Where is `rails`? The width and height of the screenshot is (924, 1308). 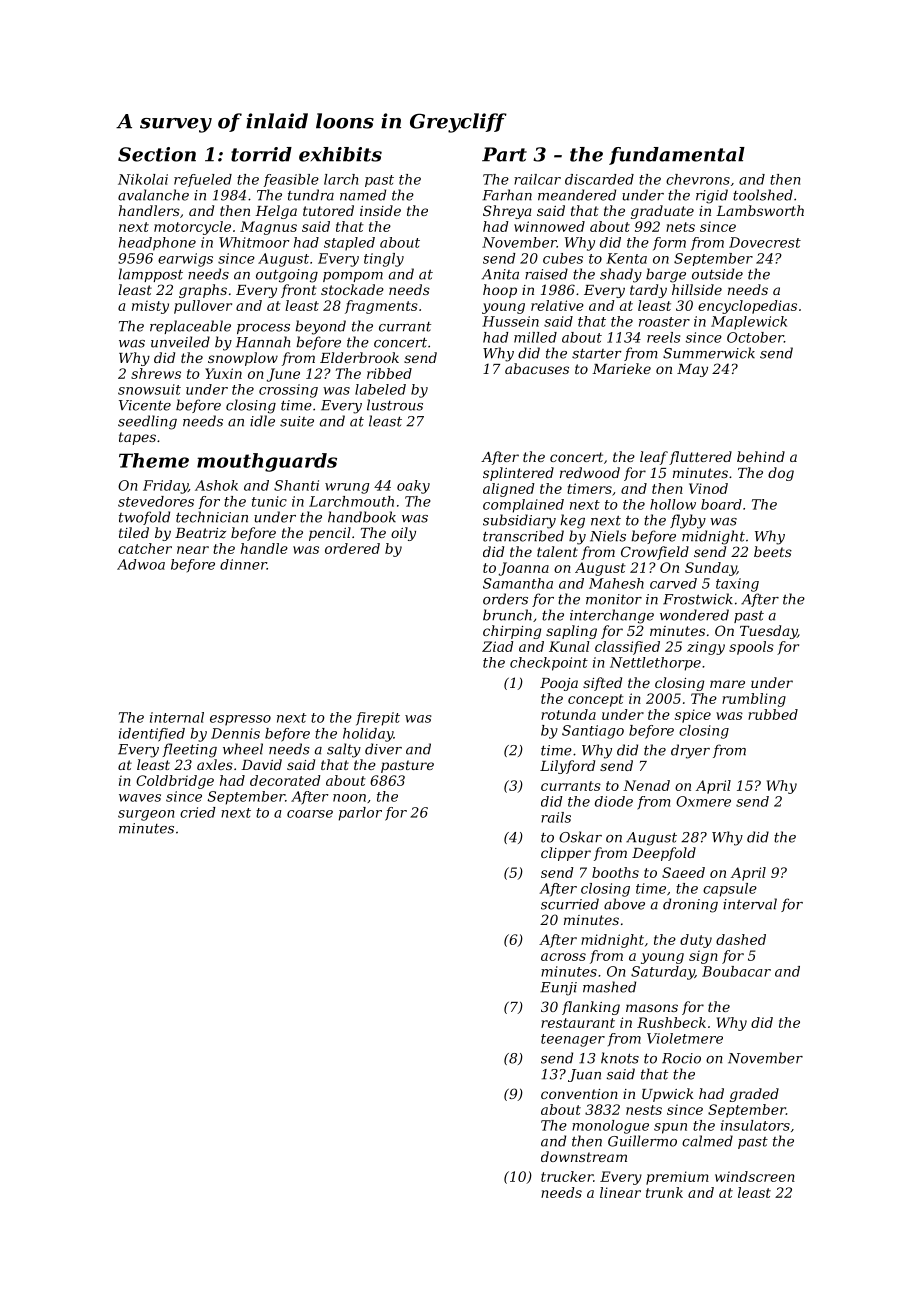 rails is located at coordinates (556, 817).
